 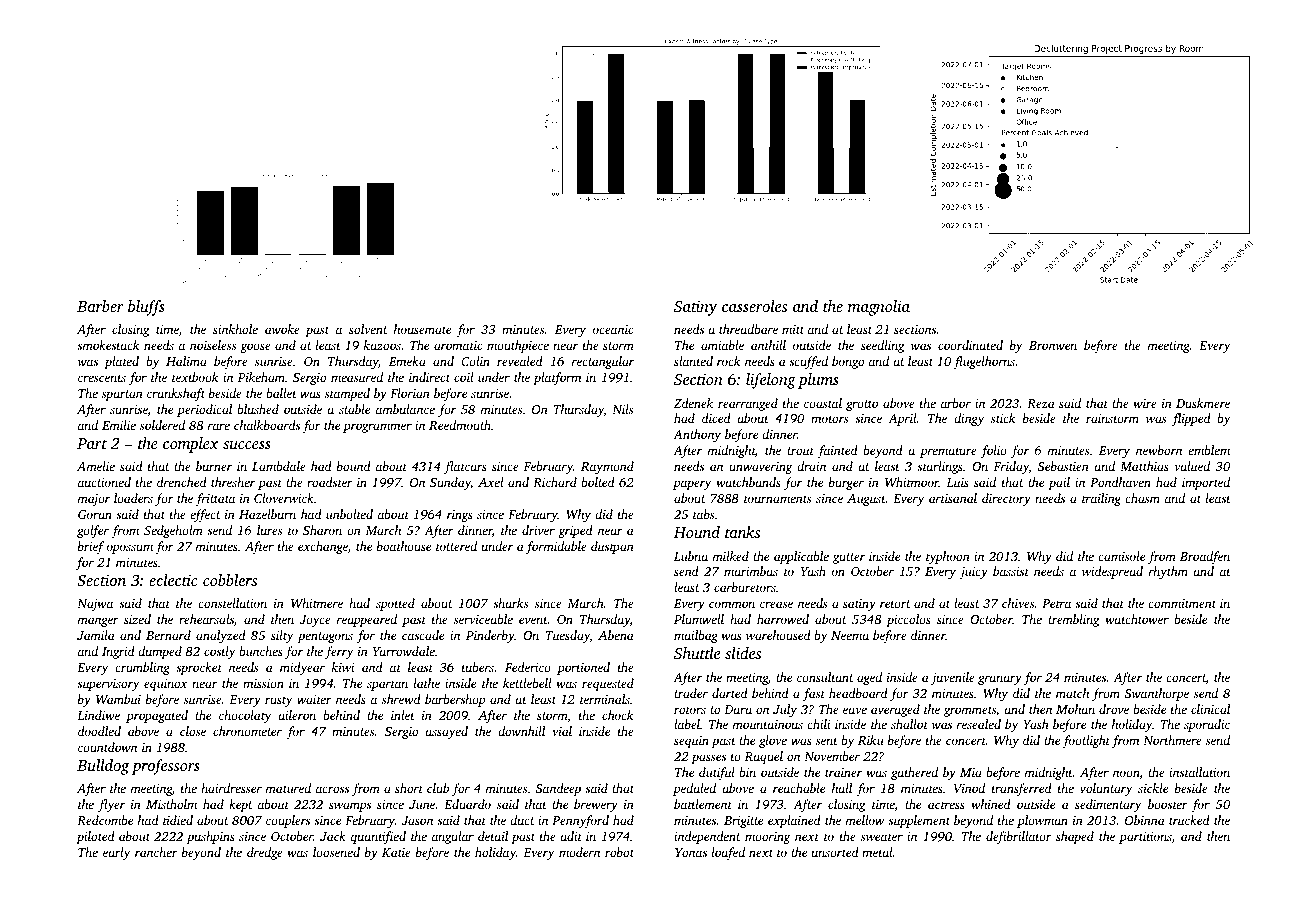 What do you see at coordinates (877, 852) in the screenshot?
I see `metal` at bounding box center [877, 852].
